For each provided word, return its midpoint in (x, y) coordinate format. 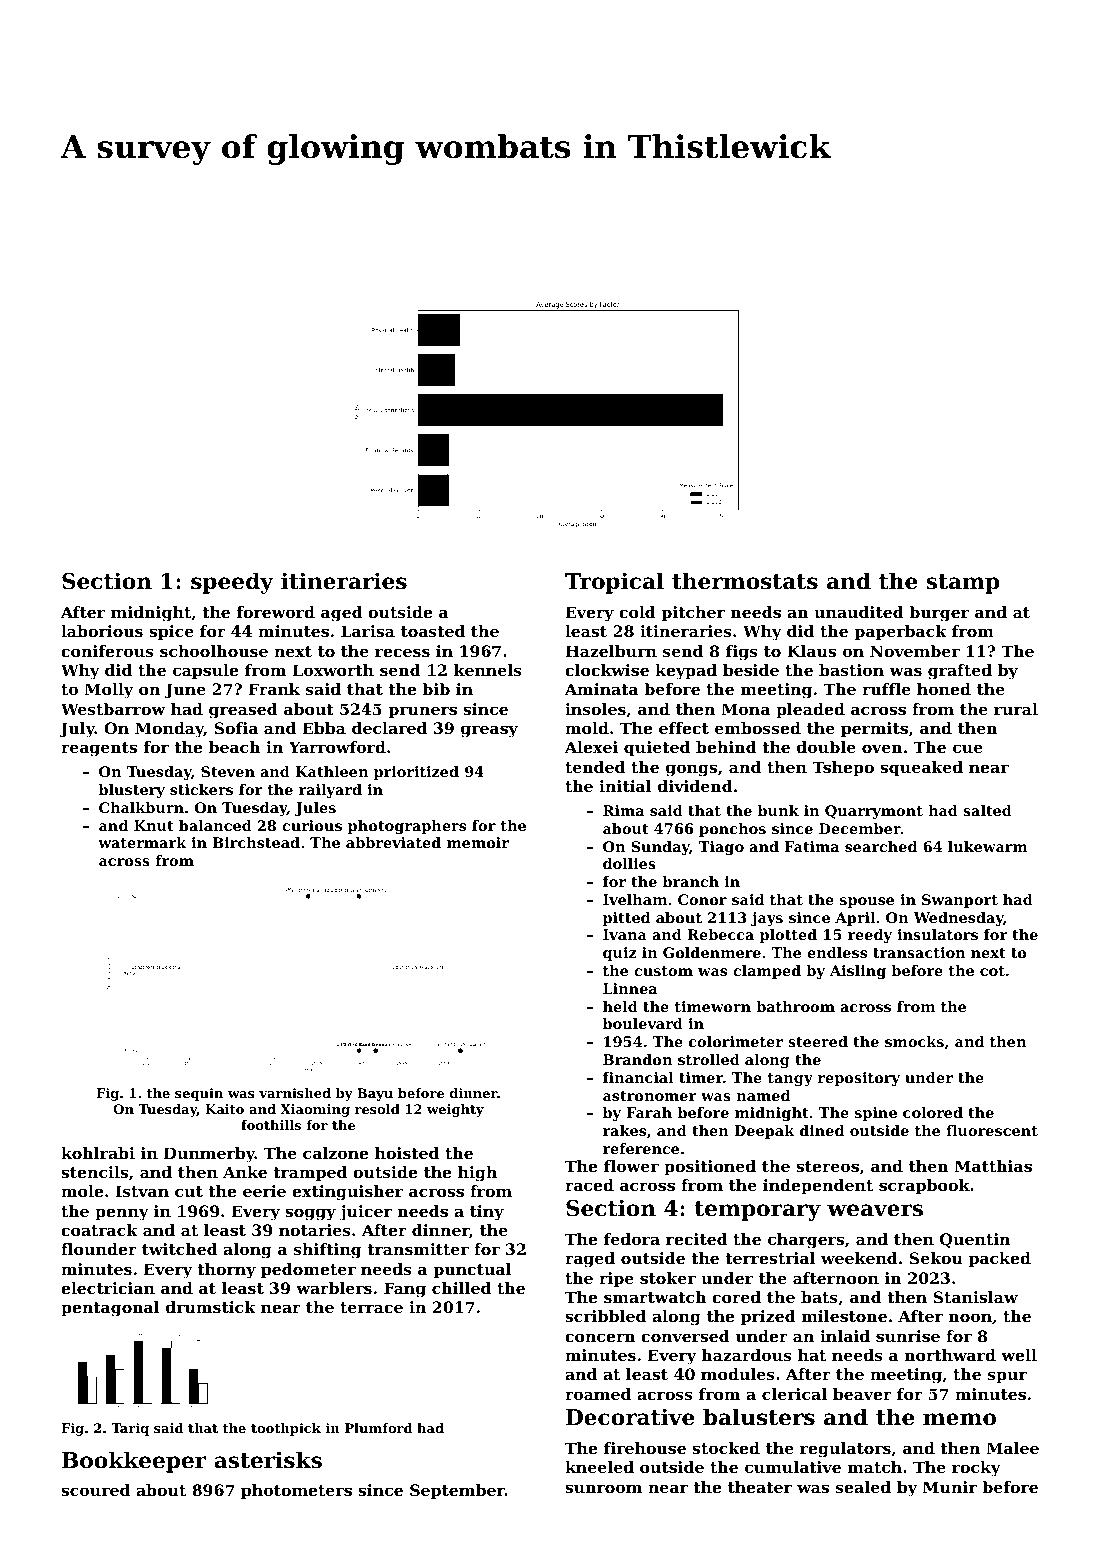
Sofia (236, 728)
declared (389, 728)
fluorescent (992, 1130)
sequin (199, 1094)
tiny (487, 1213)
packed (1000, 1260)
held (620, 1006)
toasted (433, 631)
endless (837, 952)
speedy (232, 583)
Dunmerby (209, 1155)
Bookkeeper (134, 1462)
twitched (180, 1249)
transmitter (418, 1249)
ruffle (886, 689)
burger (939, 614)
